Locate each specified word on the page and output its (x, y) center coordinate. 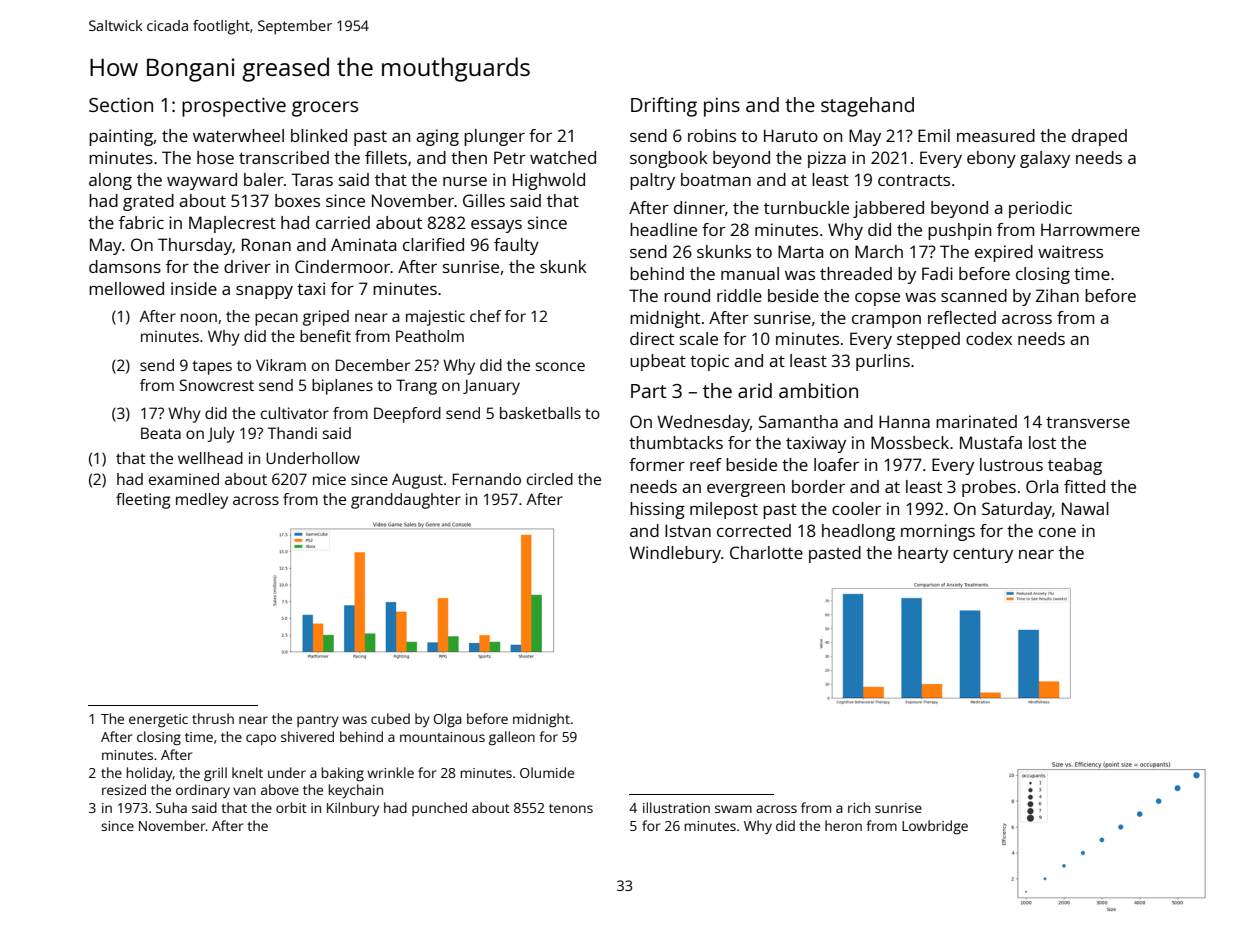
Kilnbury (353, 809)
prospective (234, 107)
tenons (571, 808)
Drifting (664, 107)
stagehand (867, 107)
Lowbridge (935, 827)
